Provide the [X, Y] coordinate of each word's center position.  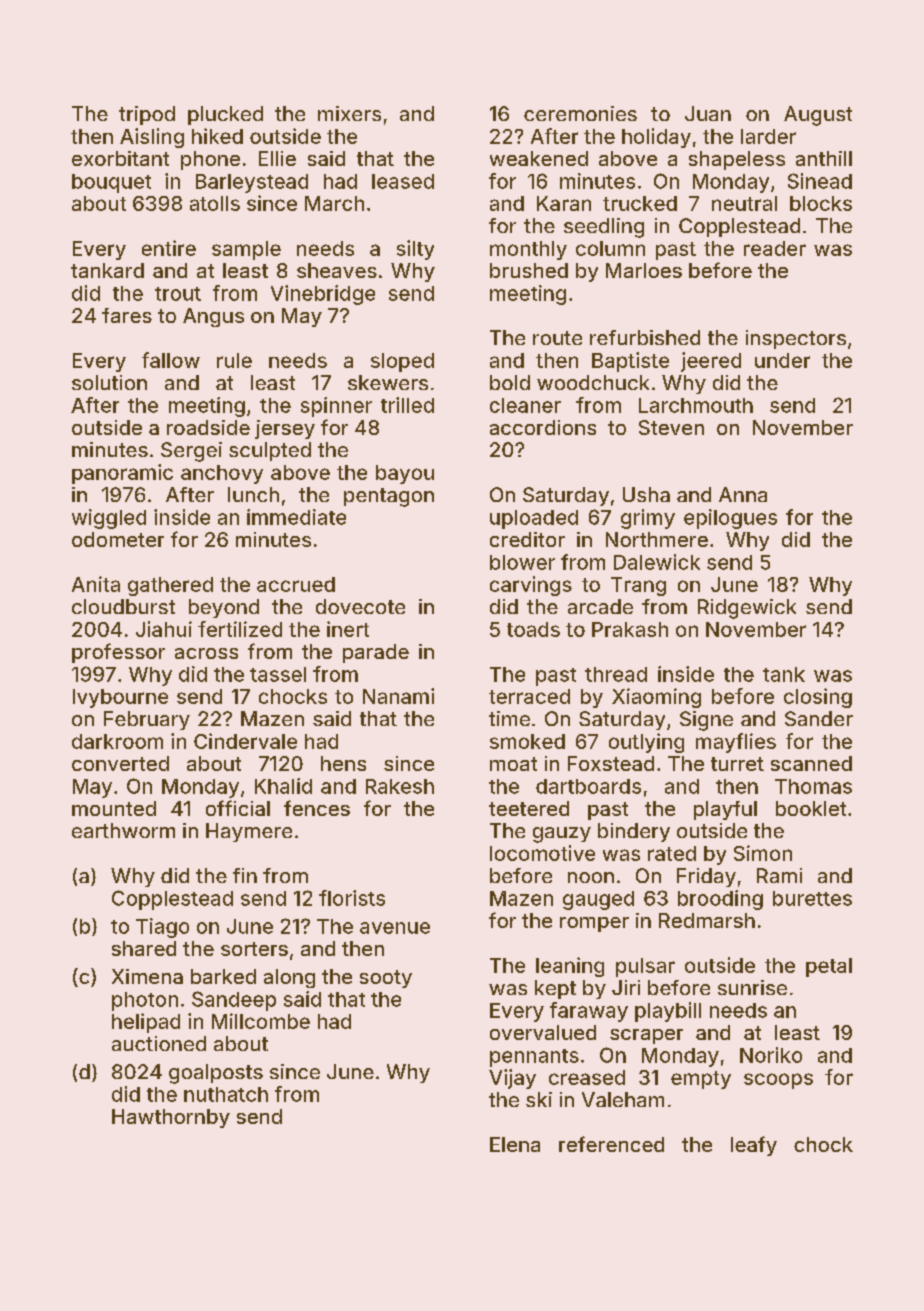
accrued [296, 584]
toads [533, 629]
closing [818, 698]
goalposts [216, 1074]
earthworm [123, 830]
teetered [529, 808]
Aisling [152, 138]
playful [725, 810]
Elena [515, 1144]
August [818, 116]
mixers [349, 113]
